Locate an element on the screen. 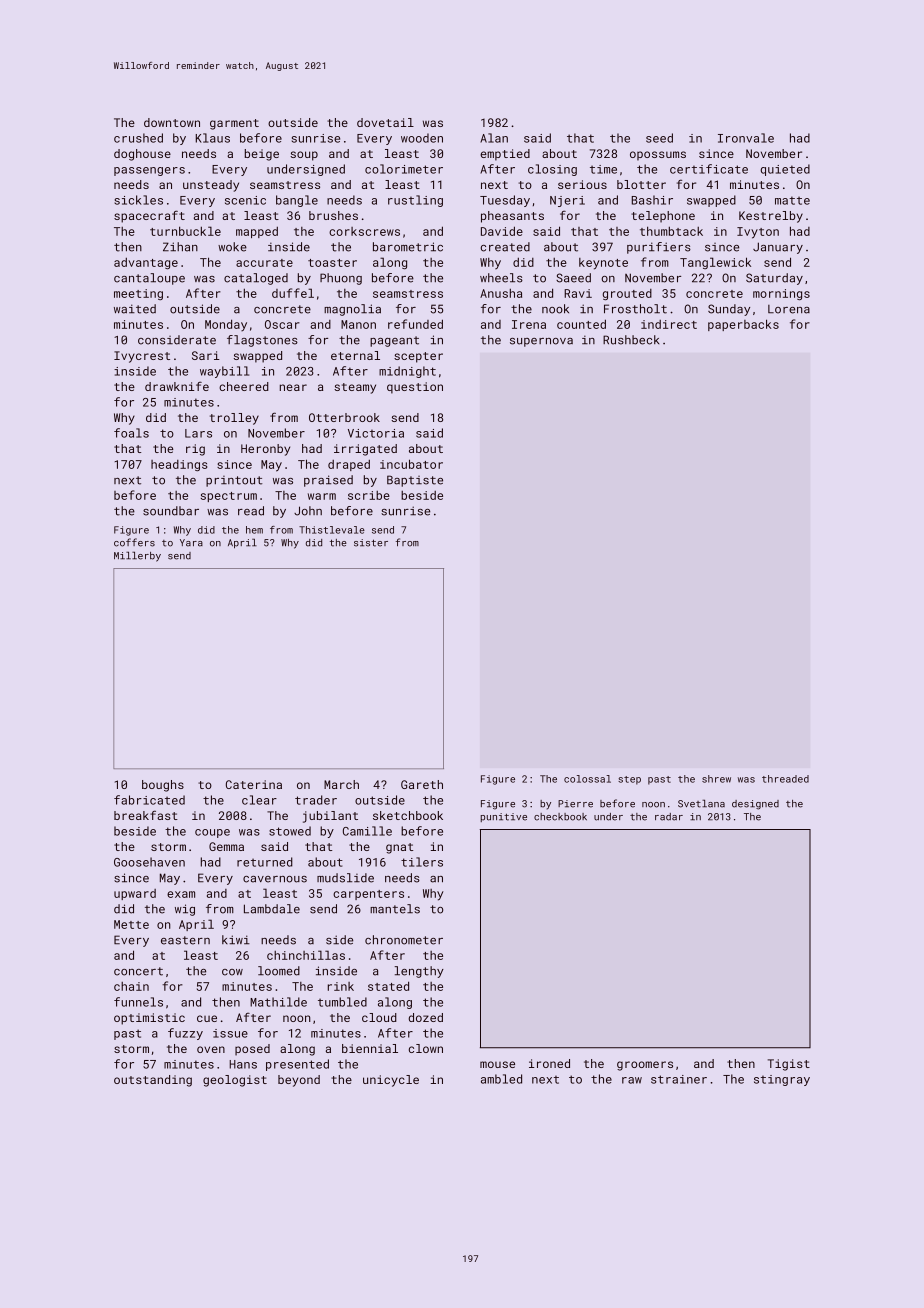 Image resolution: width=924 pixels, height=1308 pixels. dovetail is located at coordinates (385, 122).
